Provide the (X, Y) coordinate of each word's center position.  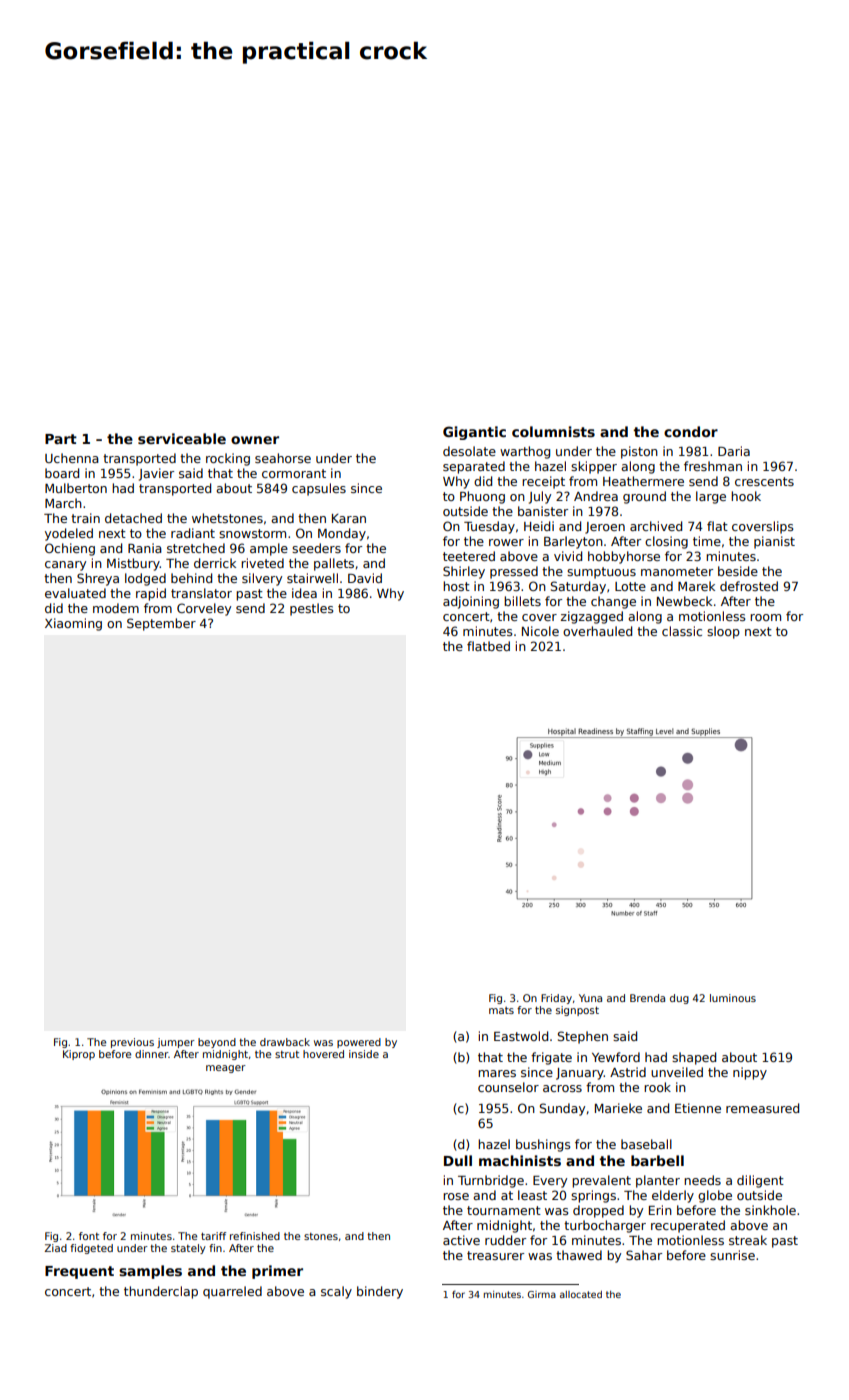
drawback (285, 1042)
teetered (469, 556)
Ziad (55, 1248)
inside (364, 1054)
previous (132, 1043)
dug (679, 999)
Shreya (98, 579)
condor (691, 431)
